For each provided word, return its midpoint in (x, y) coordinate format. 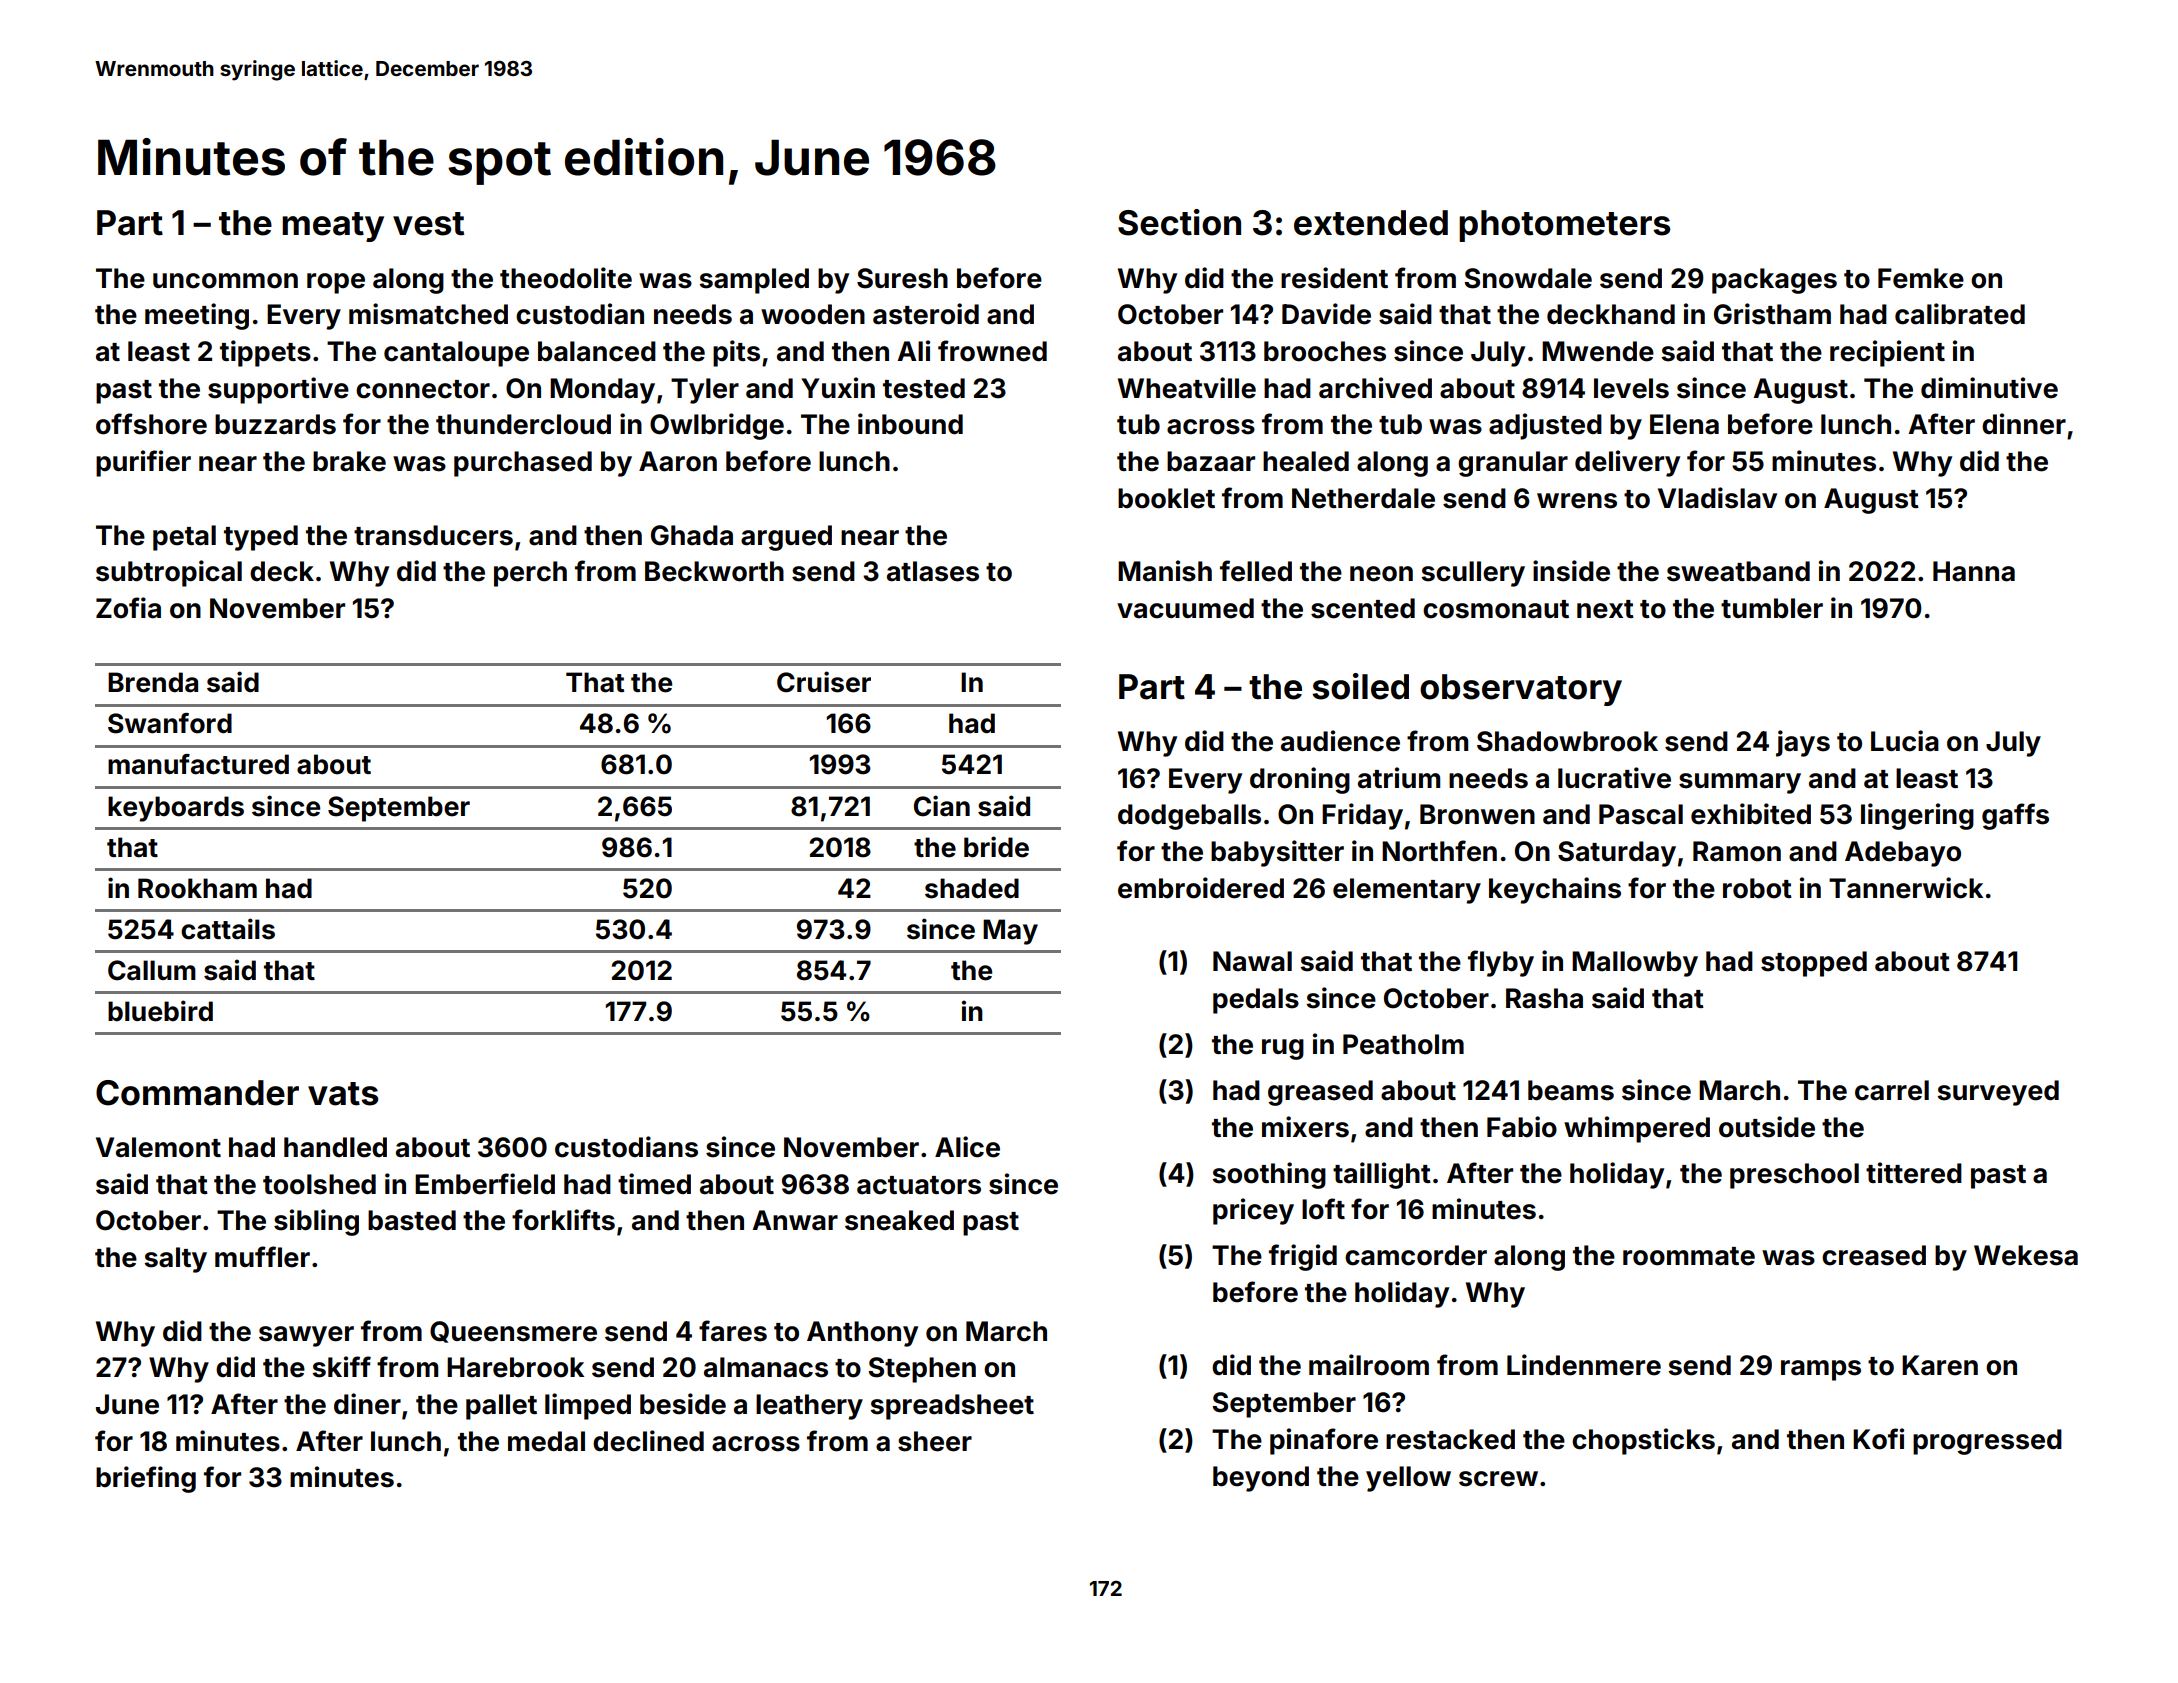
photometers (1564, 226)
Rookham (197, 888)
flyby (1501, 963)
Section (1179, 222)
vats (343, 1094)
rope (336, 283)
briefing (146, 1479)
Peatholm (1403, 1044)
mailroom (1369, 1365)
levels (1631, 388)
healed (1306, 461)
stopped (1814, 964)
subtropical (169, 573)
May (1010, 932)
